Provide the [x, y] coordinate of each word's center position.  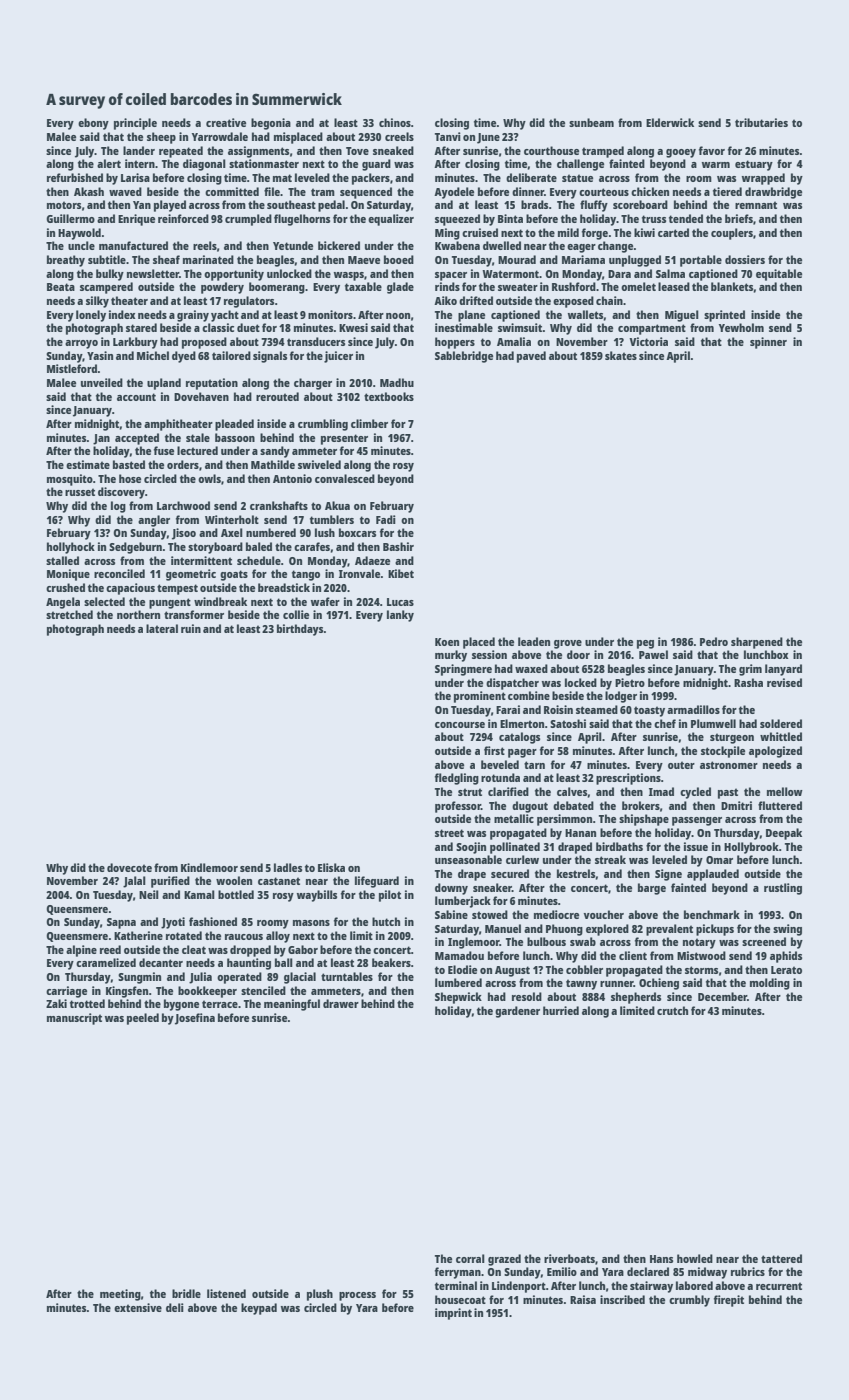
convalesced [345, 478]
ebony [93, 124]
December [722, 996]
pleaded [234, 425]
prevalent [669, 930]
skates [621, 355]
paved [531, 357]
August [512, 971]
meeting [120, 1295]
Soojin [471, 848]
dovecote [129, 867]
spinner [768, 343]
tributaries [761, 122]
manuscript [74, 1019]
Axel [232, 532]
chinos [395, 122]
